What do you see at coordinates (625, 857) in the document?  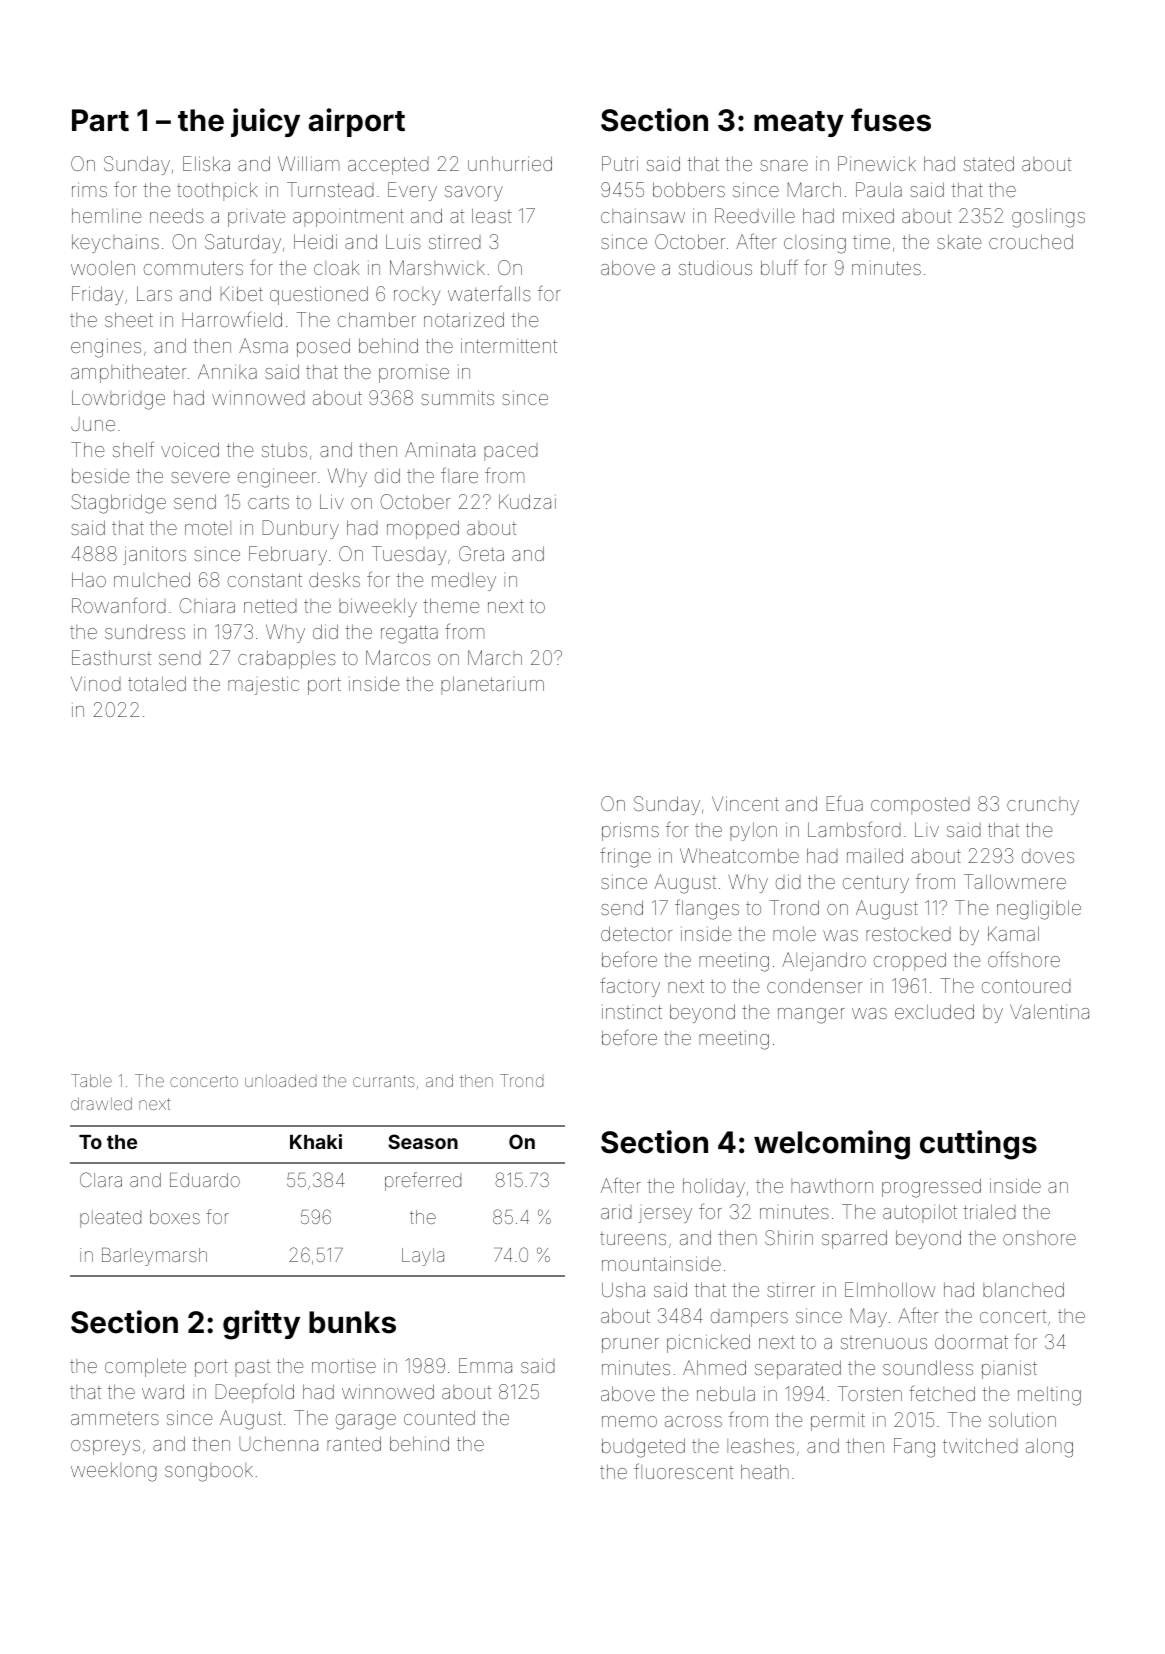 I see `fringe` at bounding box center [625, 857].
